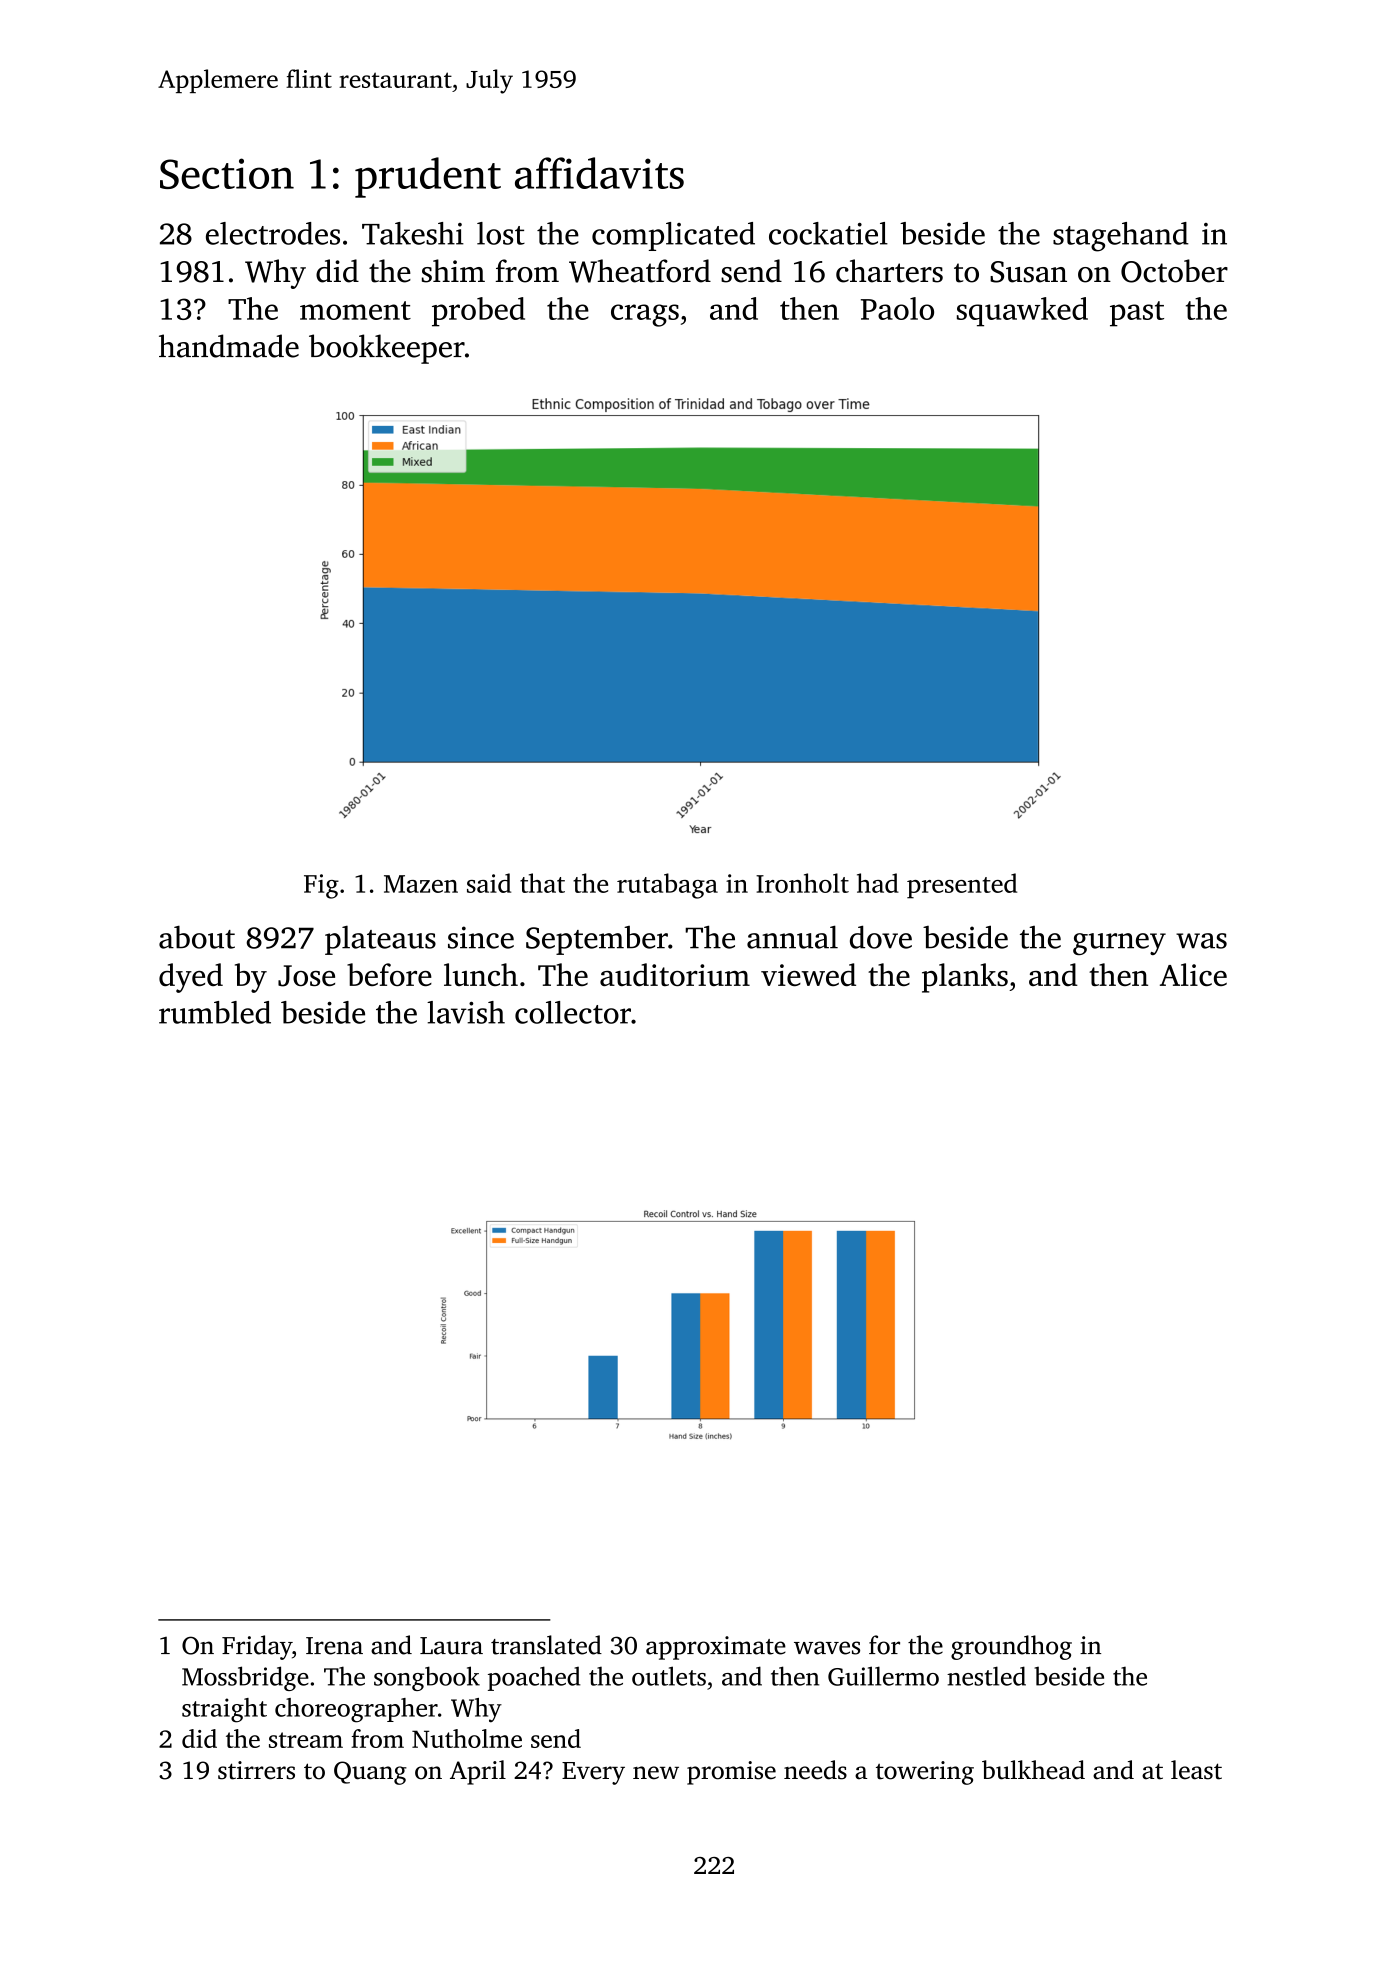 The height and width of the screenshot is (1969, 1386). I want to click on Alice, so click(1193, 974).
